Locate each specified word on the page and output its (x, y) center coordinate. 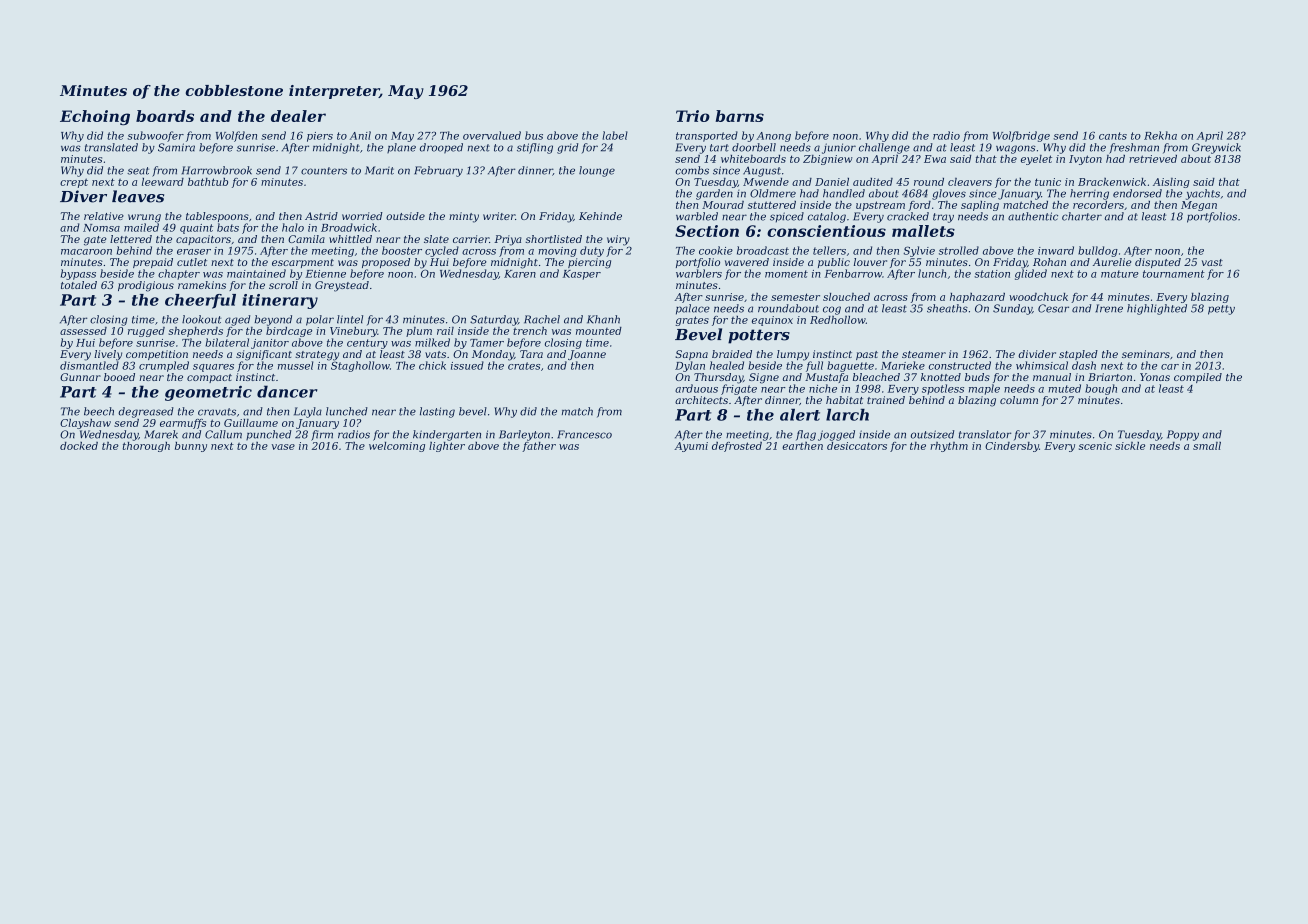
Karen (520, 274)
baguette (850, 366)
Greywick (1216, 148)
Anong (773, 137)
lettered (131, 239)
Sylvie (919, 251)
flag (806, 435)
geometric (208, 393)
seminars (1146, 354)
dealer (298, 116)
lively (108, 355)
